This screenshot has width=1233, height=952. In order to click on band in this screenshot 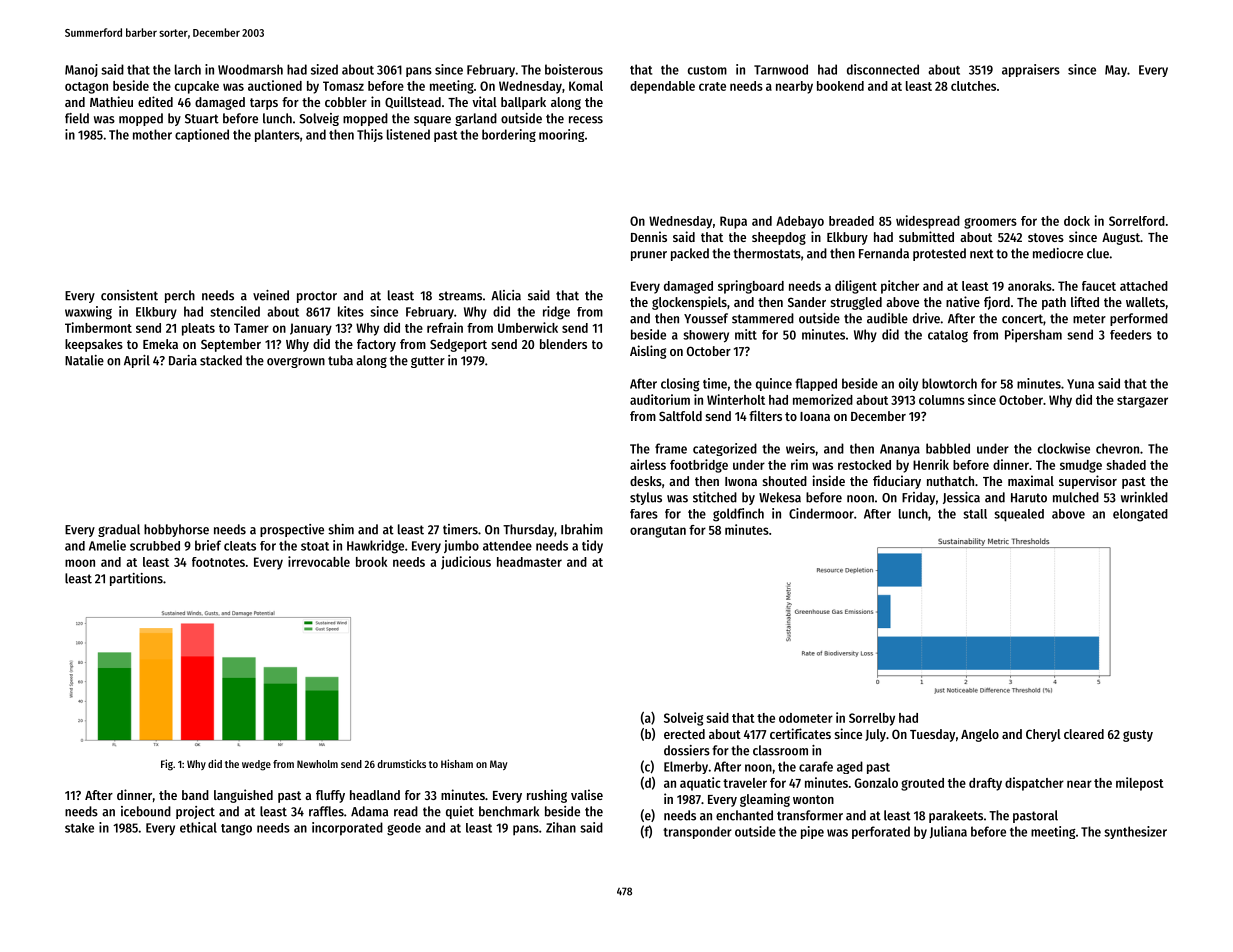, I will do `click(195, 795)`.
